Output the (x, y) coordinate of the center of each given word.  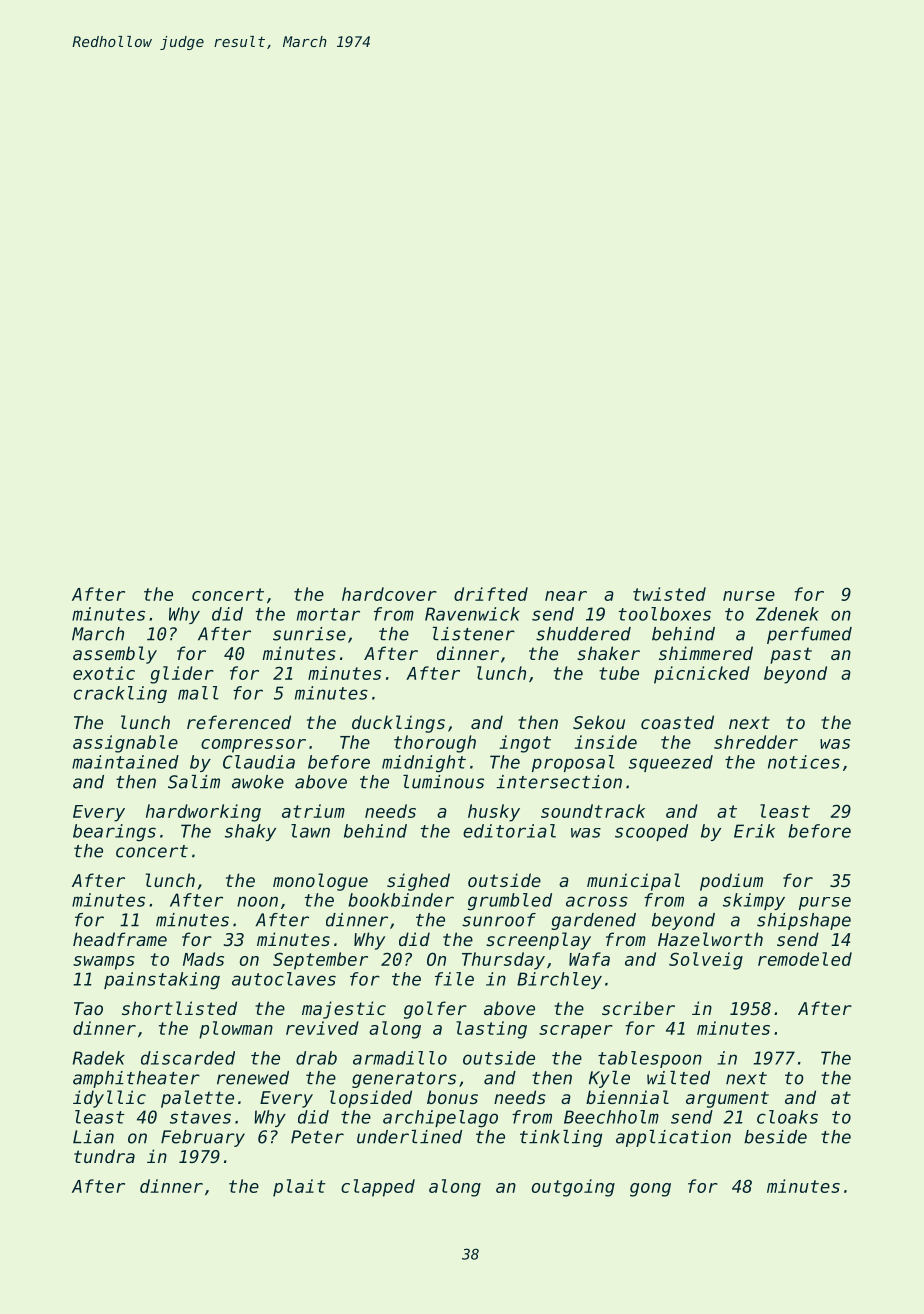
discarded (188, 1058)
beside (775, 1137)
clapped (378, 1188)
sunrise (309, 634)
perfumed (809, 635)
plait (299, 1188)
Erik (754, 831)
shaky (250, 832)
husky (494, 813)
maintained (125, 762)
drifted (491, 594)
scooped (651, 832)
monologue (320, 882)
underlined (409, 1137)
